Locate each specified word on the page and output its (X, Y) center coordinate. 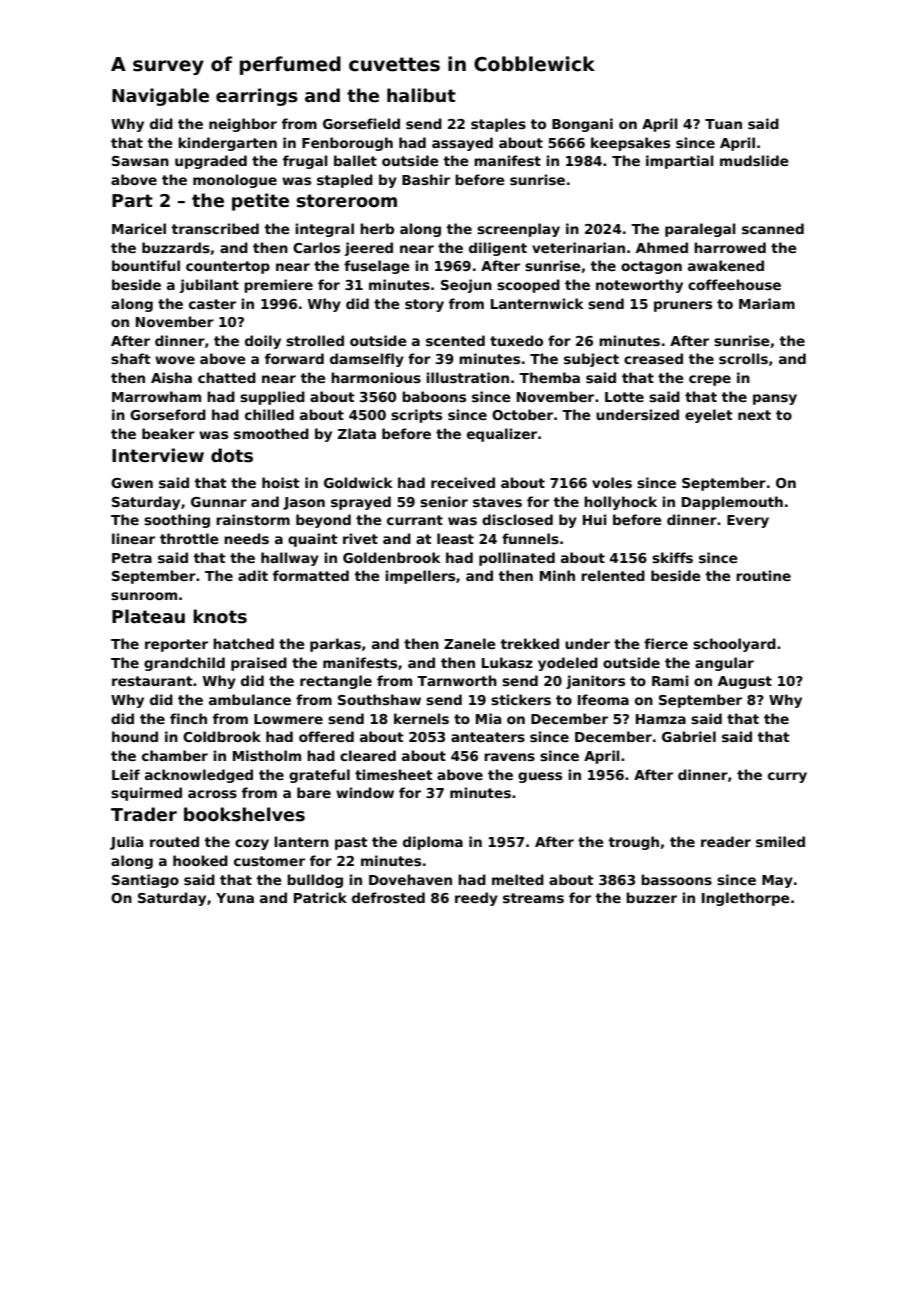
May (777, 881)
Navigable (160, 97)
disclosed (517, 519)
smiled (780, 841)
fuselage (377, 267)
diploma (433, 843)
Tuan (723, 124)
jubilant (209, 286)
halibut (421, 95)
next (754, 415)
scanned (773, 228)
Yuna (235, 898)
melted (518, 879)
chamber (175, 755)
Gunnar (219, 502)
